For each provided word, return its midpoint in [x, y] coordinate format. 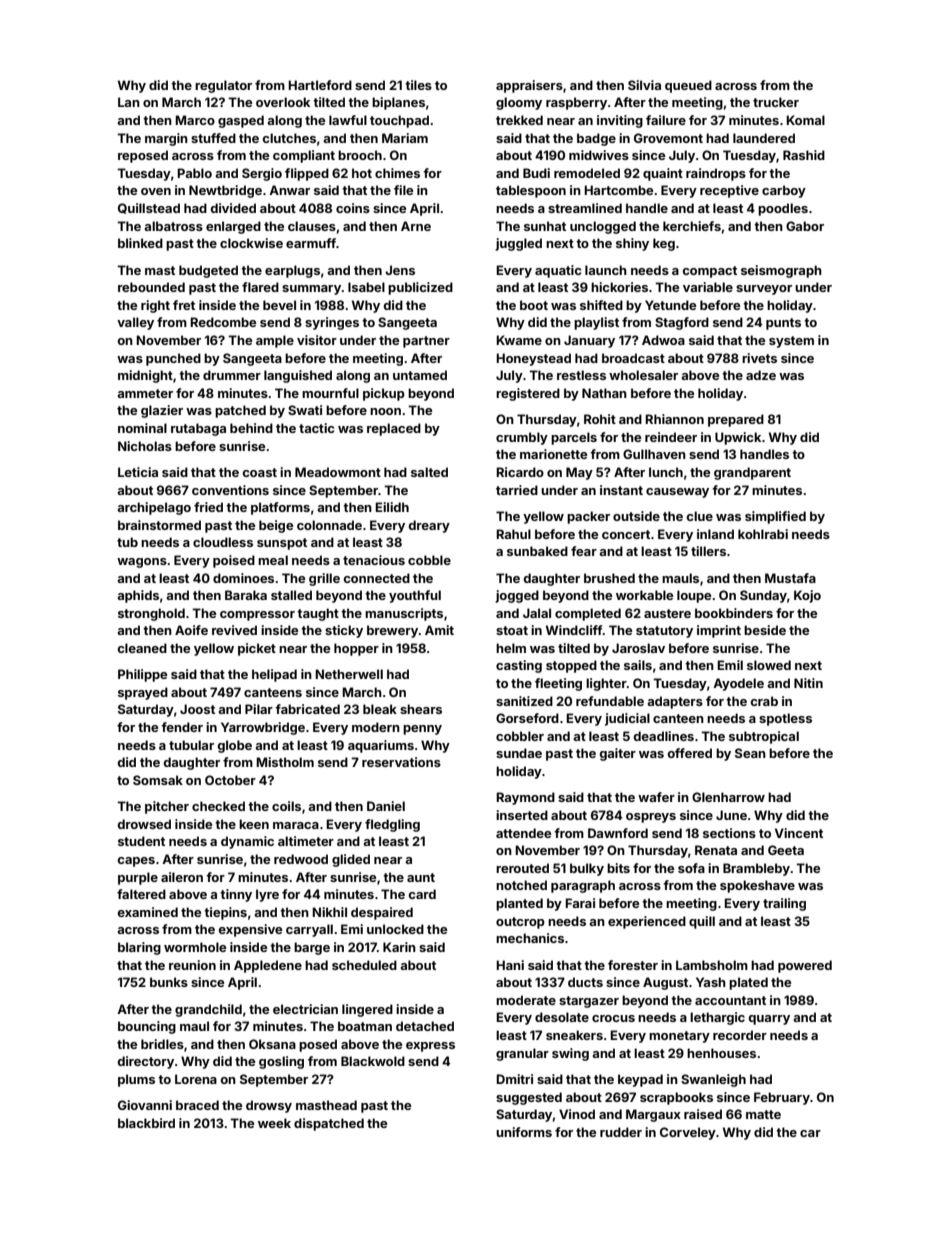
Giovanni [145, 1105]
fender [182, 727]
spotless [785, 719]
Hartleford [320, 85]
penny [422, 730]
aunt [421, 877]
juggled [518, 244]
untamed [420, 375]
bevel [279, 305]
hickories [619, 287]
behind [251, 428]
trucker [776, 102]
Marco [195, 120]
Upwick [738, 438]
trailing [784, 904]
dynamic [247, 842]
